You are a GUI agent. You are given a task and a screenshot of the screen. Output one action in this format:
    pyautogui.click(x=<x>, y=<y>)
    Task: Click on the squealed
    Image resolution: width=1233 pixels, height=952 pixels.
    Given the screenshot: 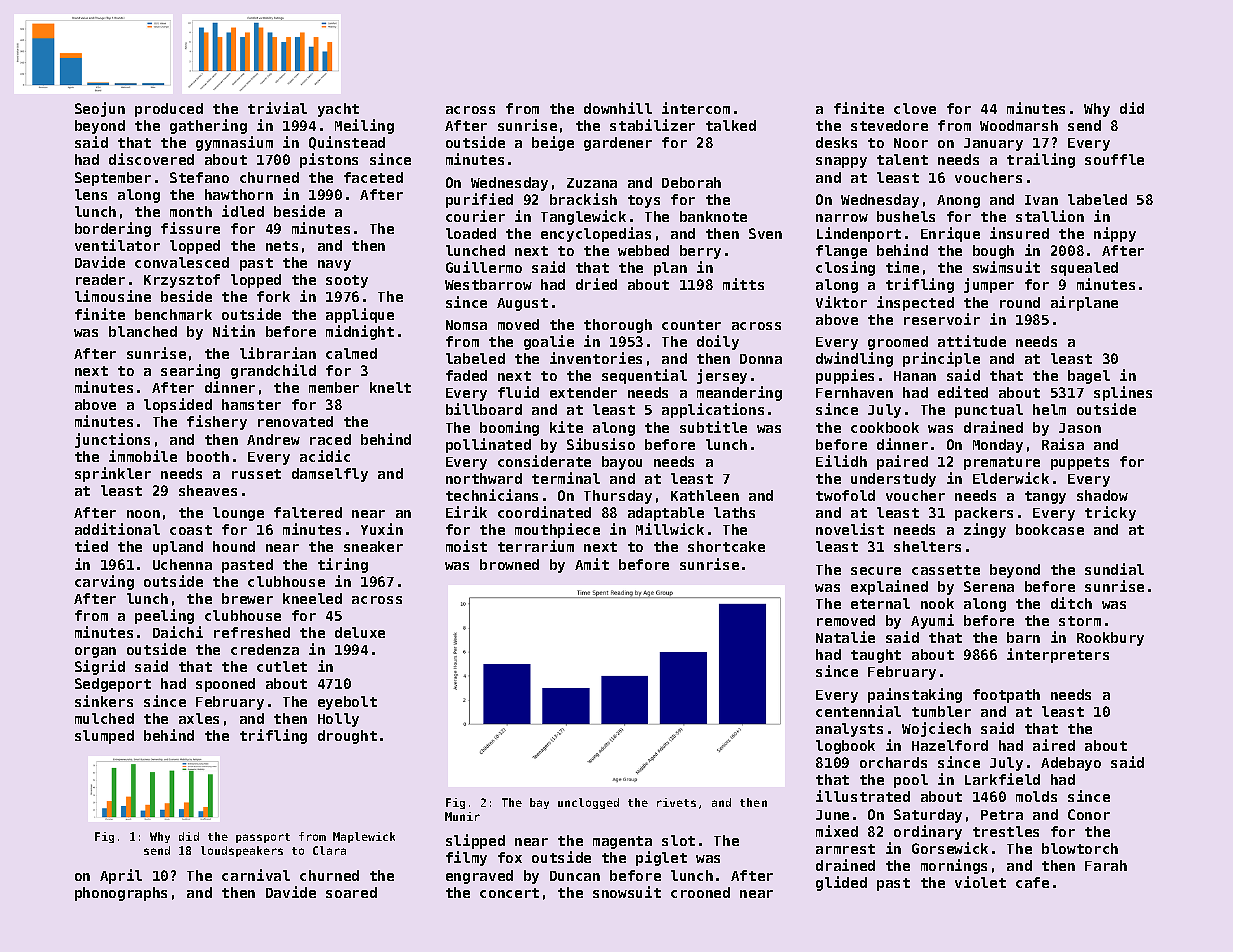 What is the action you would take?
    pyautogui.click(x=1084, y=269)
